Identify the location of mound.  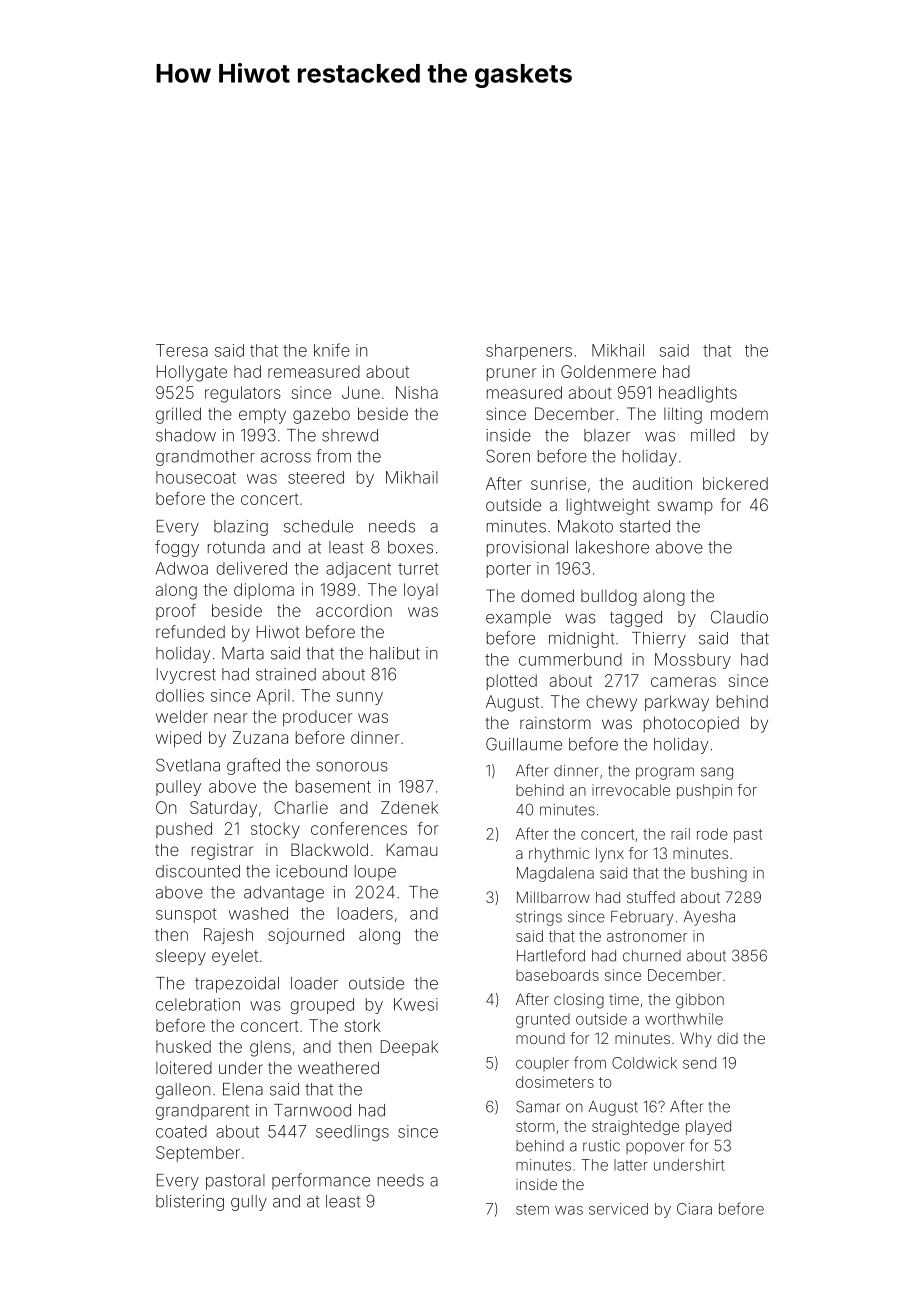
(540, 1038).
